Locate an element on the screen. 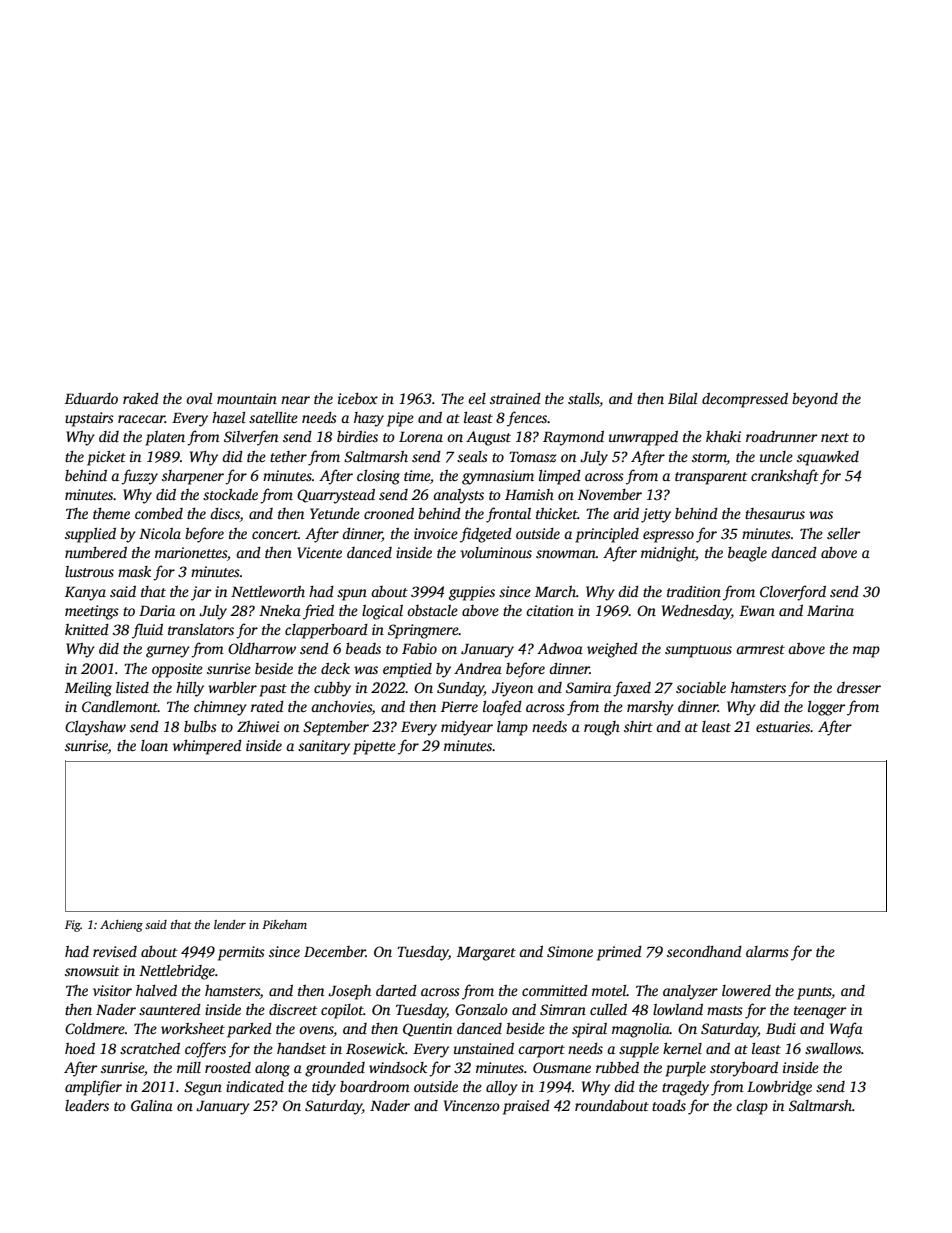  raked is located at coordinates (141, 398).
